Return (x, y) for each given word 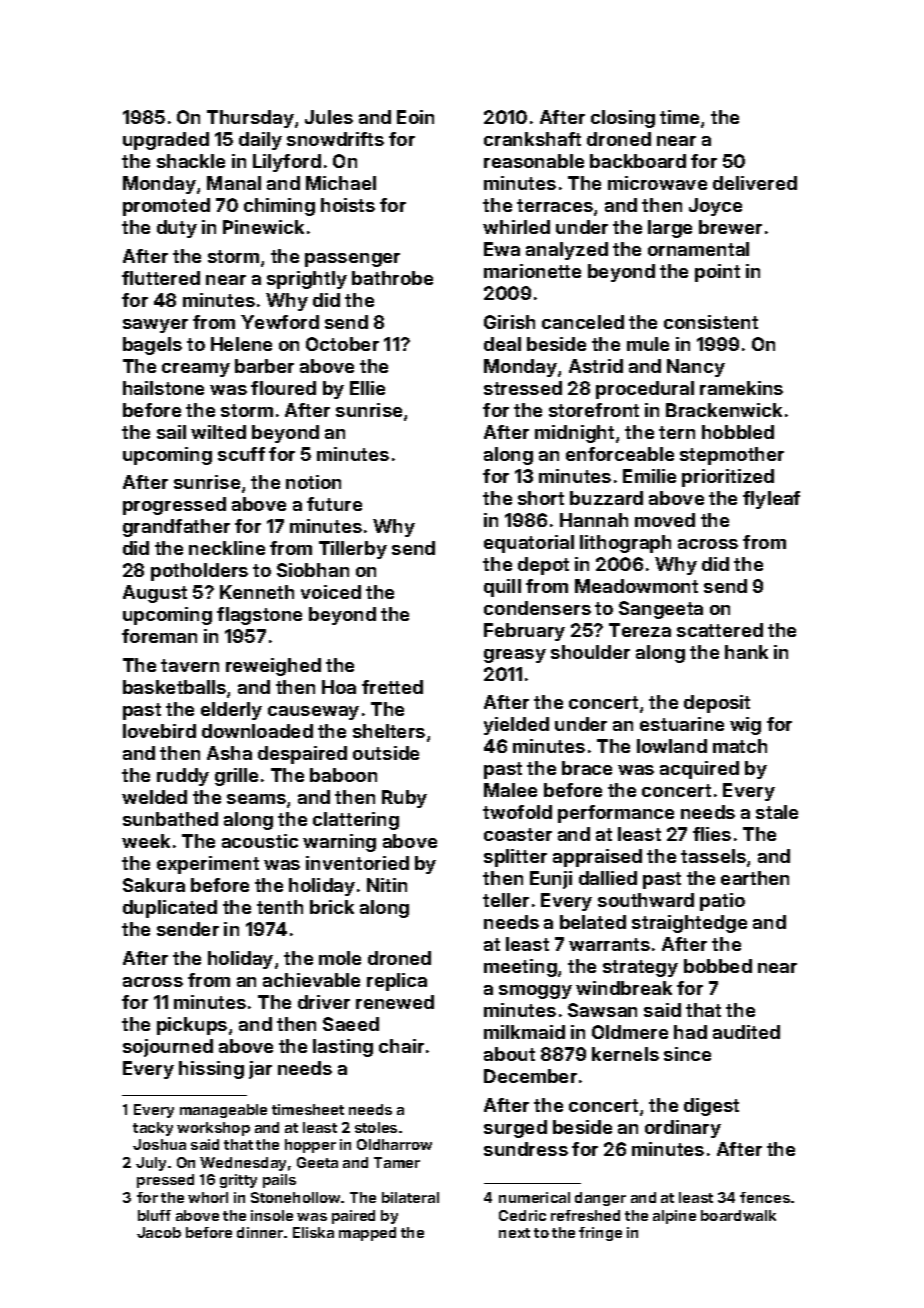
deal (502, 344)
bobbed (718, 966)
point (717, 273)
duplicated (170, 909)
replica (397, 982)
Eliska (313, 1232)
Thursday (250, 119)
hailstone (163, 388)
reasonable (534, 161)
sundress (526, 1149)
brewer (730, 227)
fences (765, 1197)
